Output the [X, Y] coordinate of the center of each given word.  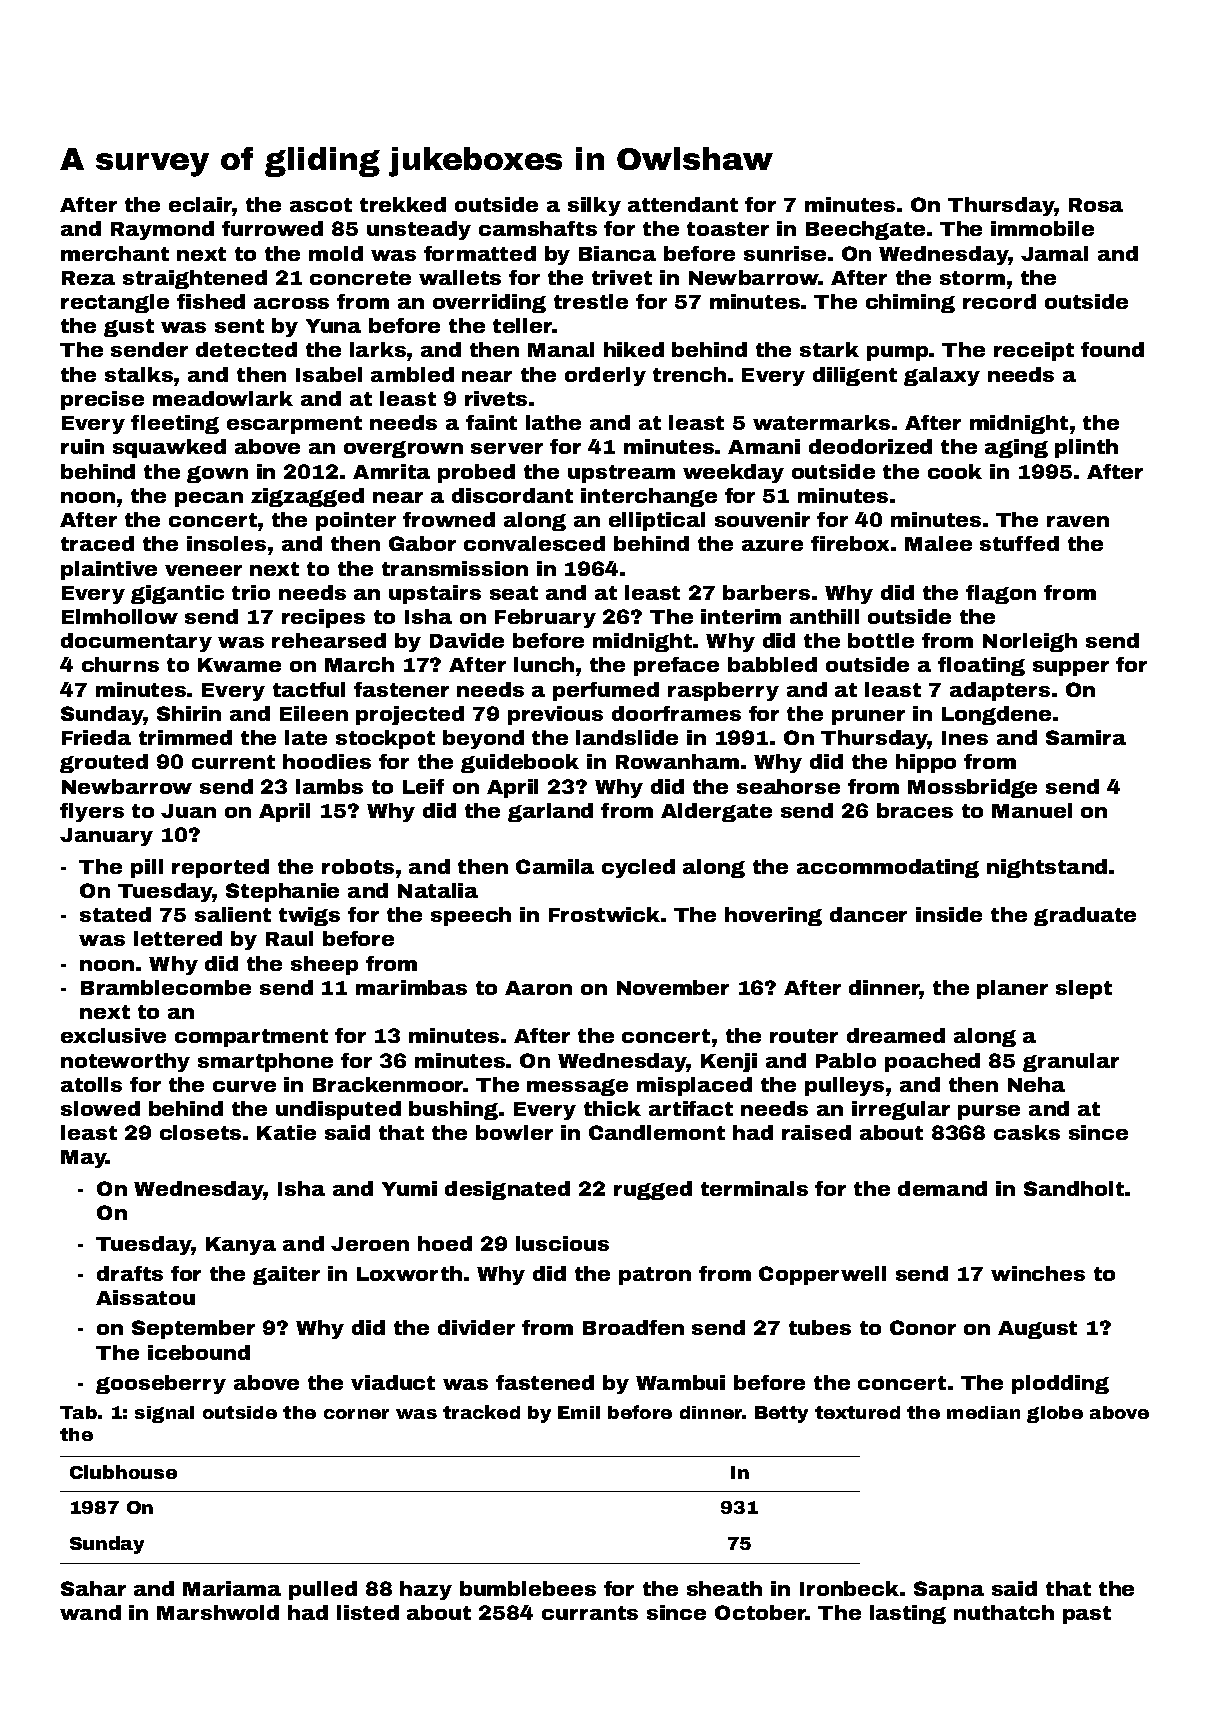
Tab [78, 1412]
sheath [724, 1588]
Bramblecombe [166, 987]
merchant [115, 253]
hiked [634, 349]
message [577, 1087]
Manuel [1032, 810]
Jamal [1054, 253]
